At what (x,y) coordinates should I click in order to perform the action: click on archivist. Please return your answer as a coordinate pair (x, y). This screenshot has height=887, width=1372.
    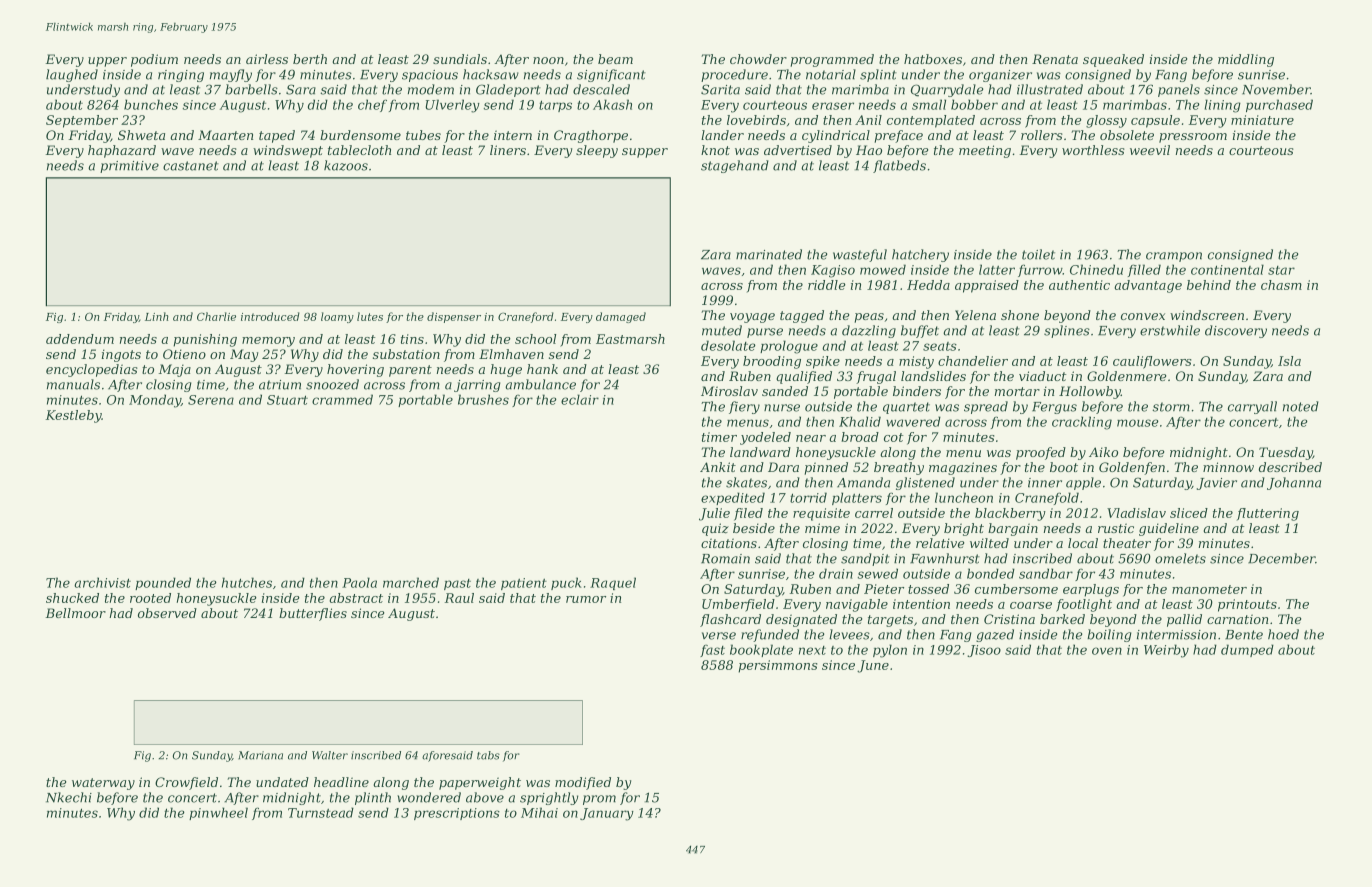
    Looking at the image, I should click on (102, 582).
